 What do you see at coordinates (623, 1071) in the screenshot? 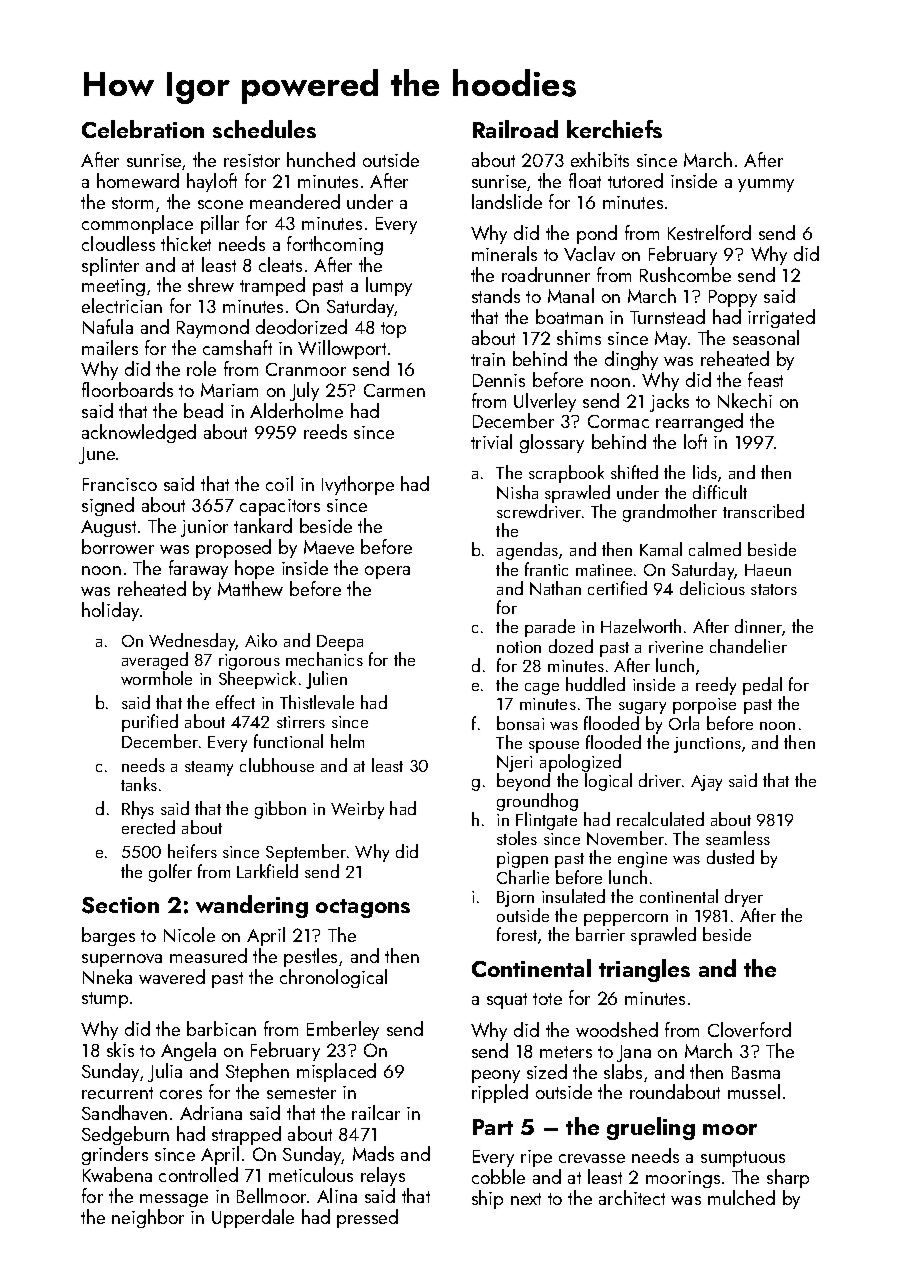
I see `slabs` at bounding box center [623, 1071].
